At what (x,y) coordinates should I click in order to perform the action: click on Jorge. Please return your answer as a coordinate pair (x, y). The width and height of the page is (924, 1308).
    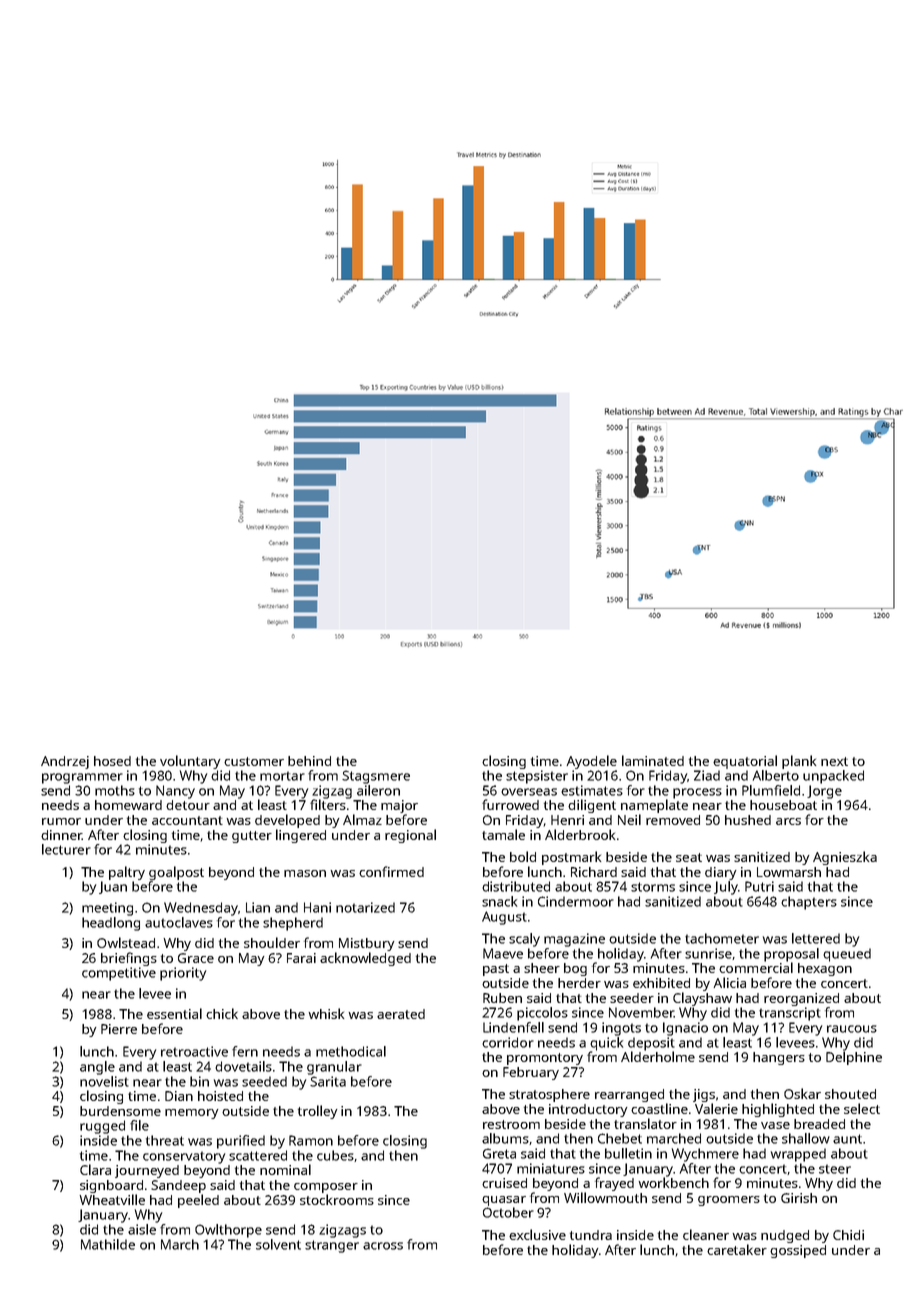
    Looking at the image, I should click on (824, 792).
